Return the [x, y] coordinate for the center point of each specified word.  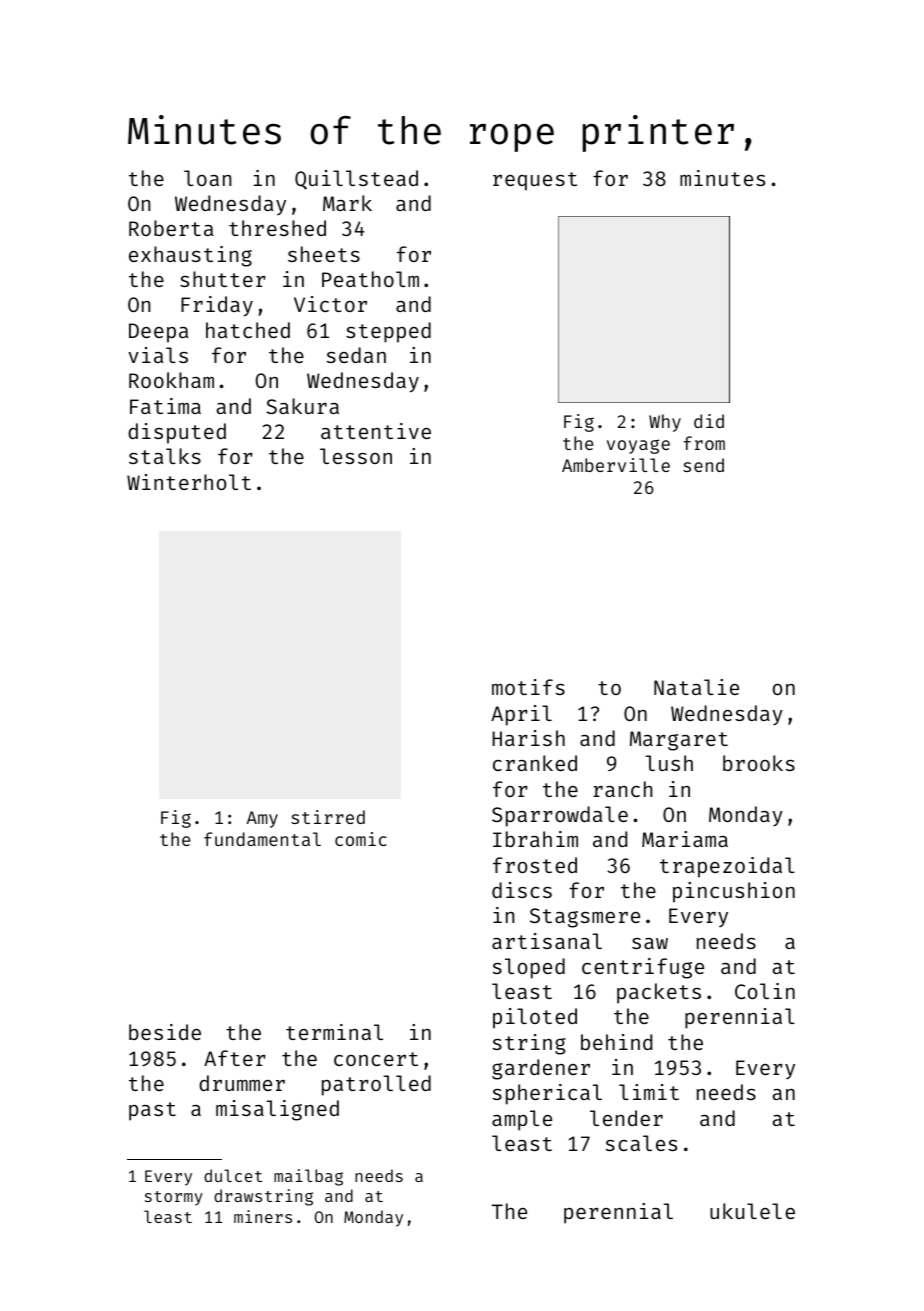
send [703, 465]
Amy [262, 819]
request [535, 181]
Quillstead [356, 180]
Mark [347, 203]
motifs [528, 687]
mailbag [308, 1177]
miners [263, 1216]
